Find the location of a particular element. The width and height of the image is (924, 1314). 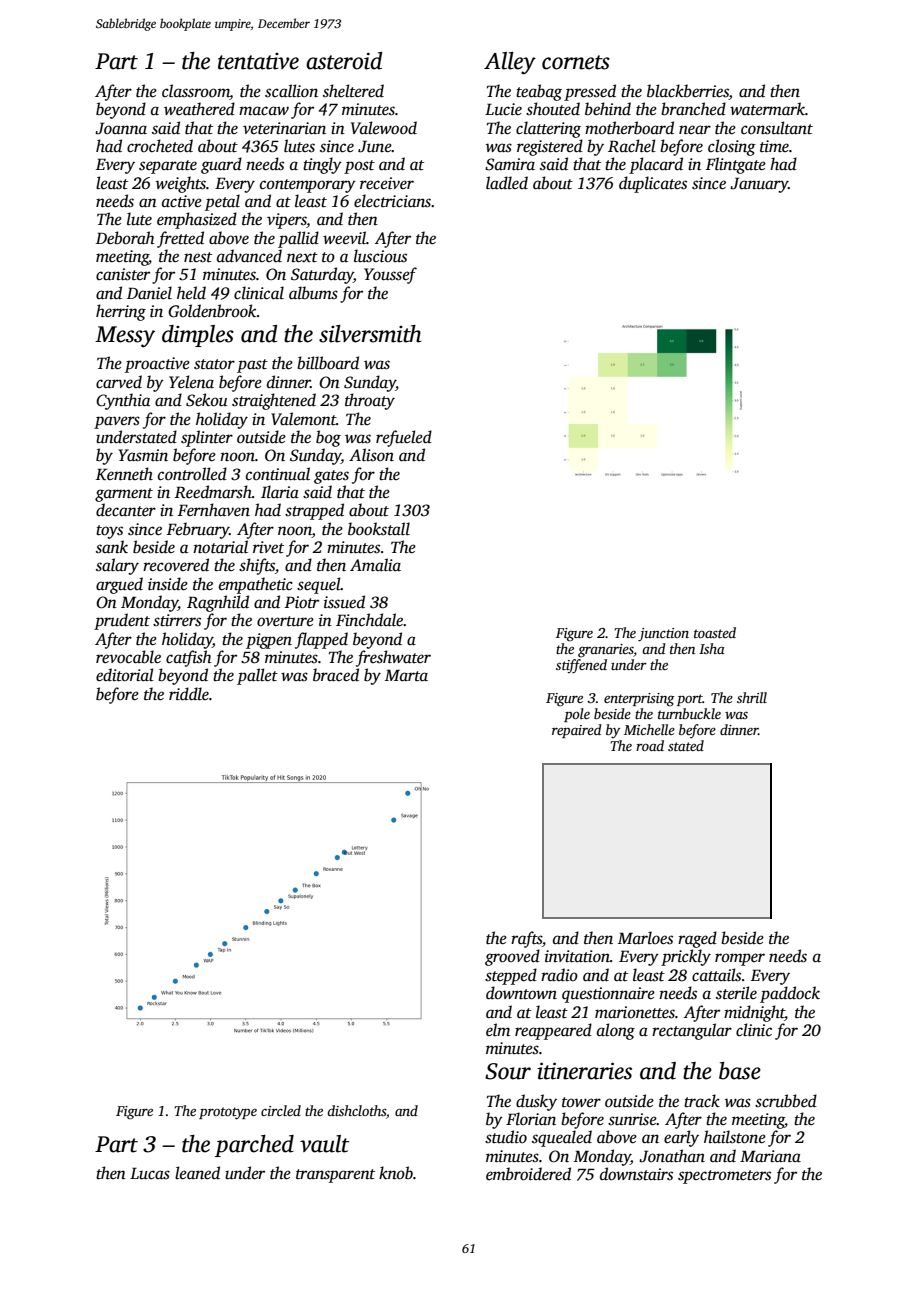

transparent is located at coordinates (335, 1176).
